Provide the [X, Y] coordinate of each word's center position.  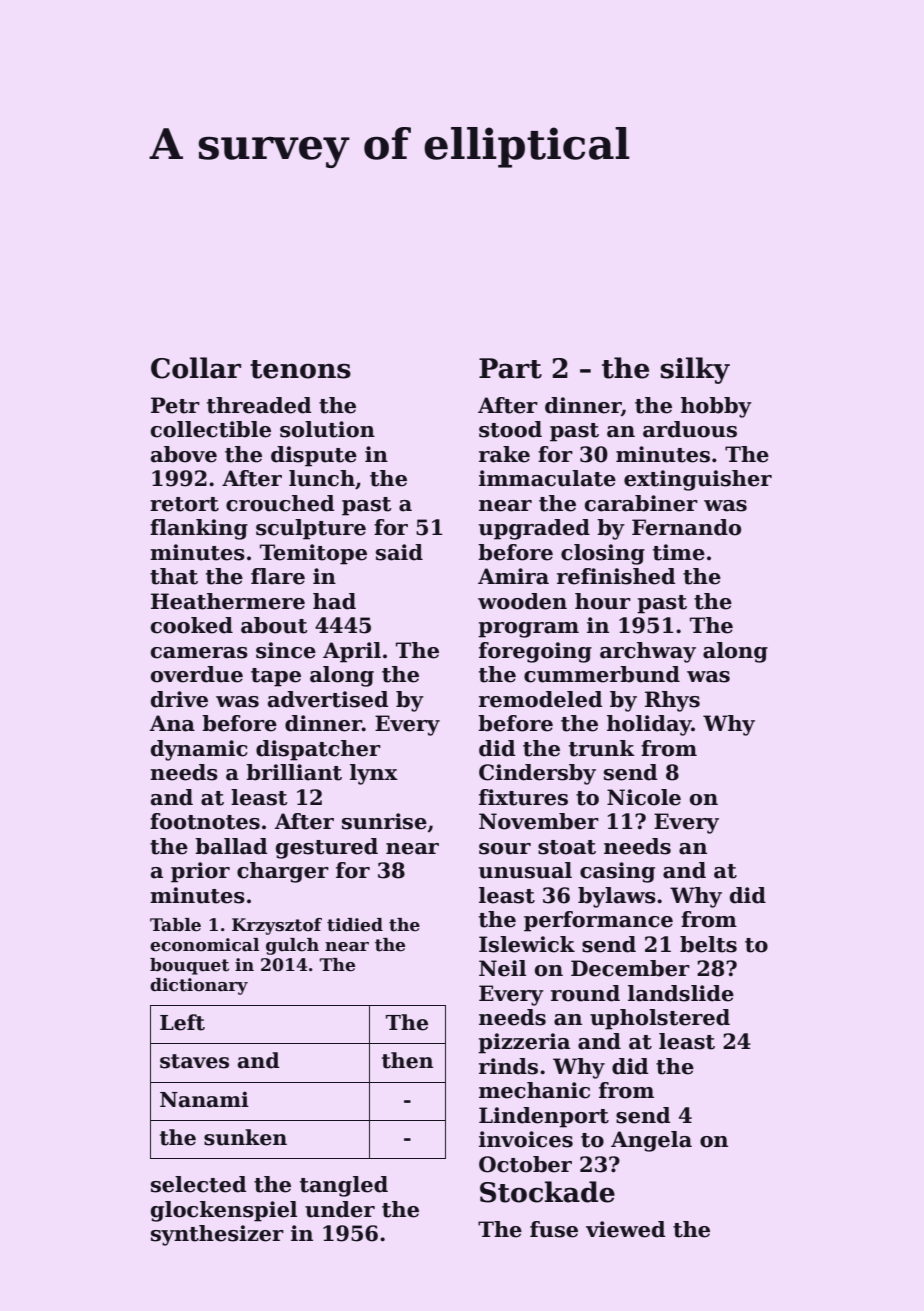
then [407, 1060]
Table [175, 925]
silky [695, 370]
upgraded [534, 529]
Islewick [527, 944]
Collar [196, 368]
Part [510, 368]
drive [179, 699]
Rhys [672, 701]
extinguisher [698, 480]
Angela [651, 1141]
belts [708, 944]
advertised [328, 699]
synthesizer [217, 1235]
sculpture [311, 529]
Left [182, 1022]
